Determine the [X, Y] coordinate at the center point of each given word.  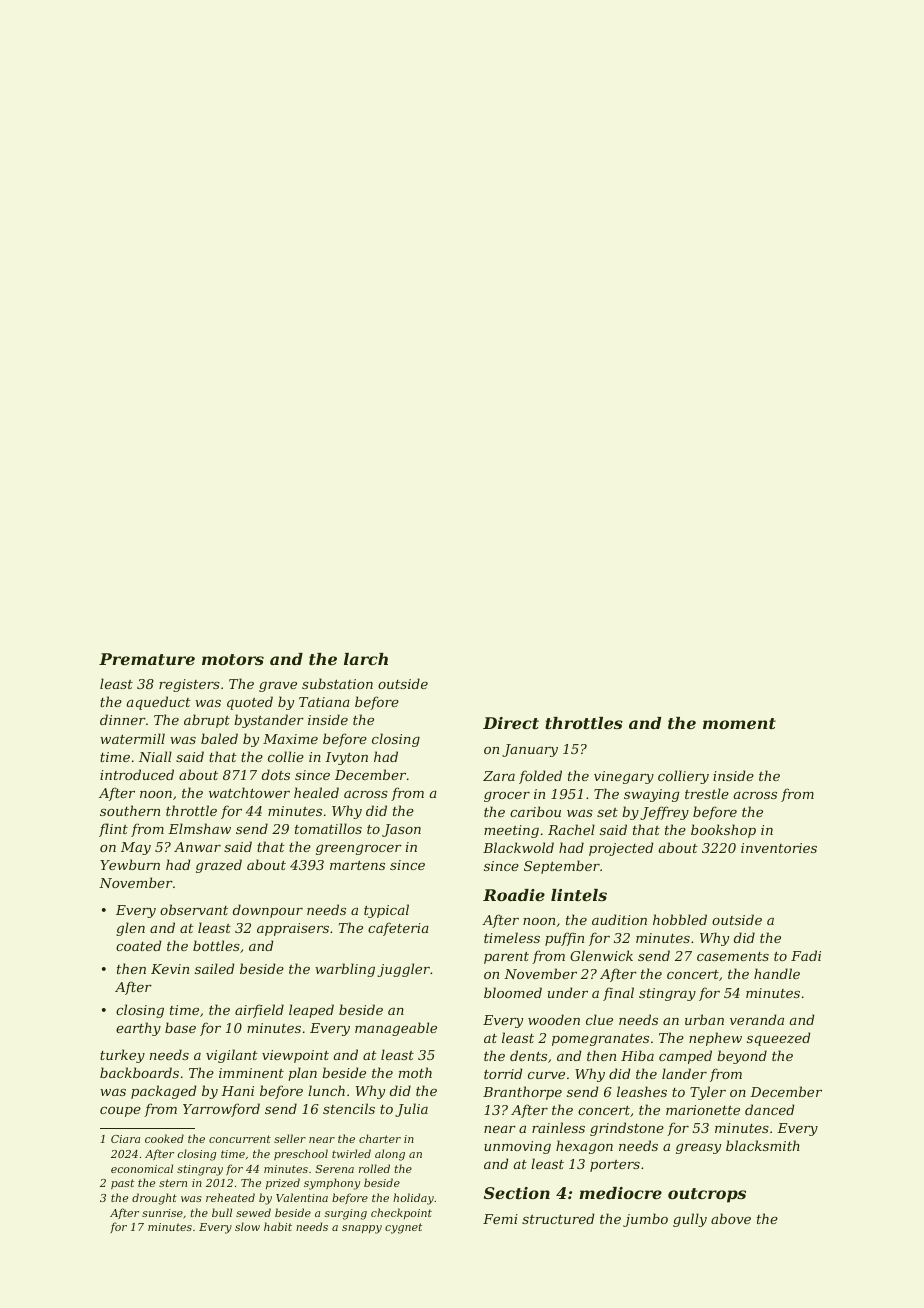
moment [739, 723]
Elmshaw [199, 828]
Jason [401, 830]
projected [621, 849]
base [180, 1027]
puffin [564, 939]
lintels [579, 895]
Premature [147, 659]
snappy [362, 1229]
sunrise [162, 1213]
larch [366, 659]
